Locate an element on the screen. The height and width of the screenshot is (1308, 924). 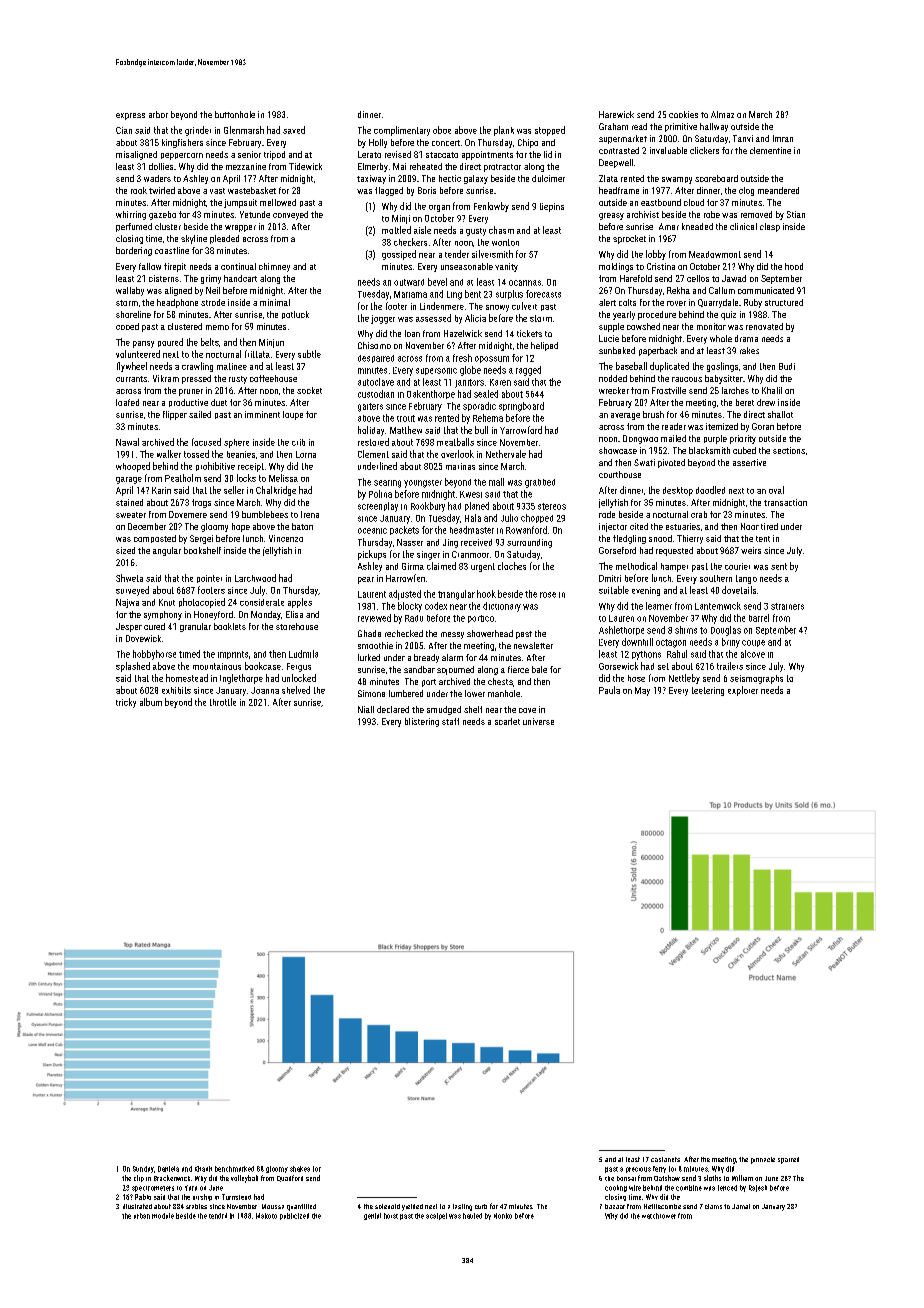
curb is located at coordinates (481, 1206).
